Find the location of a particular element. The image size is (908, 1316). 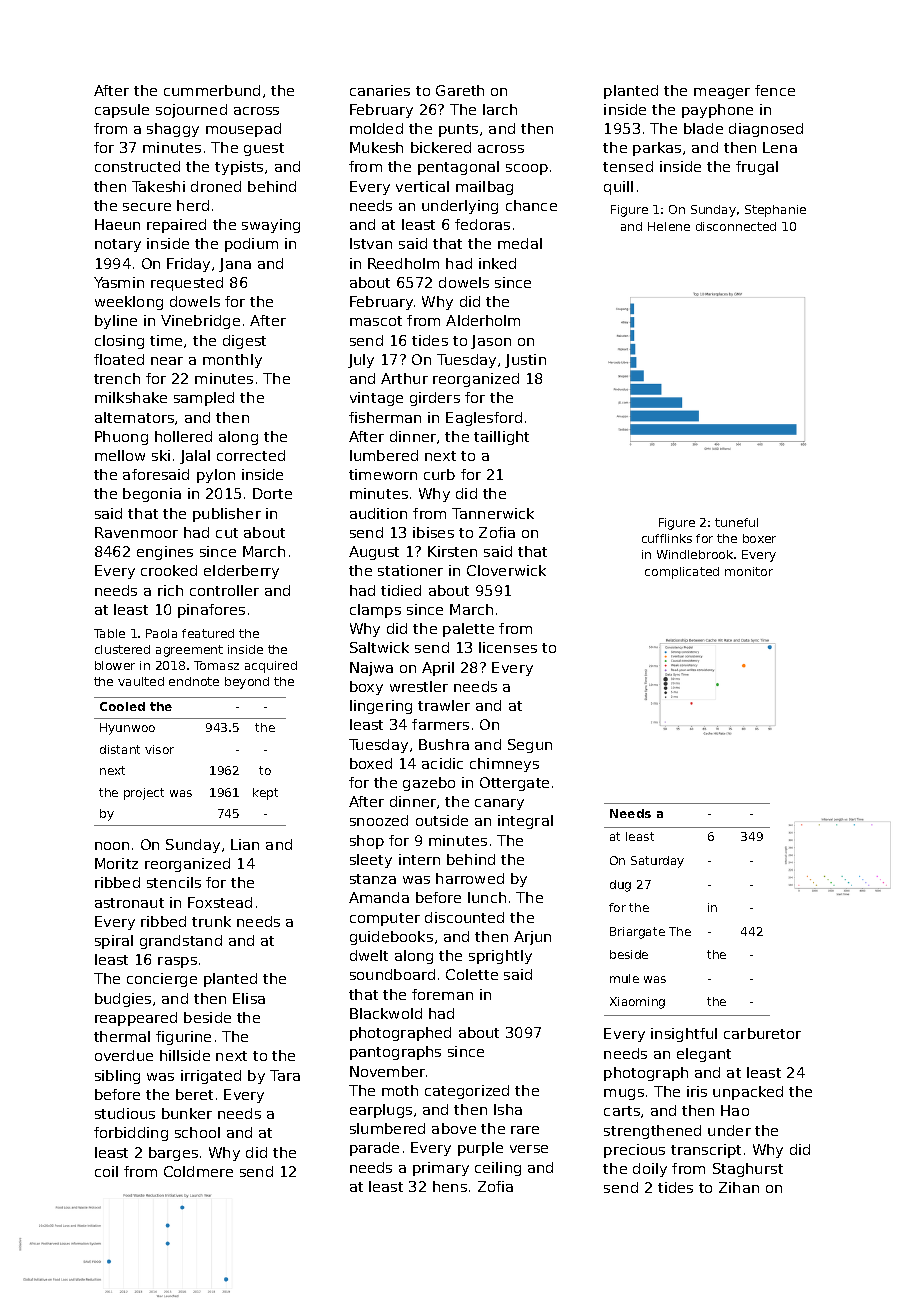

insightful is located at coordinates (684, 1035).
